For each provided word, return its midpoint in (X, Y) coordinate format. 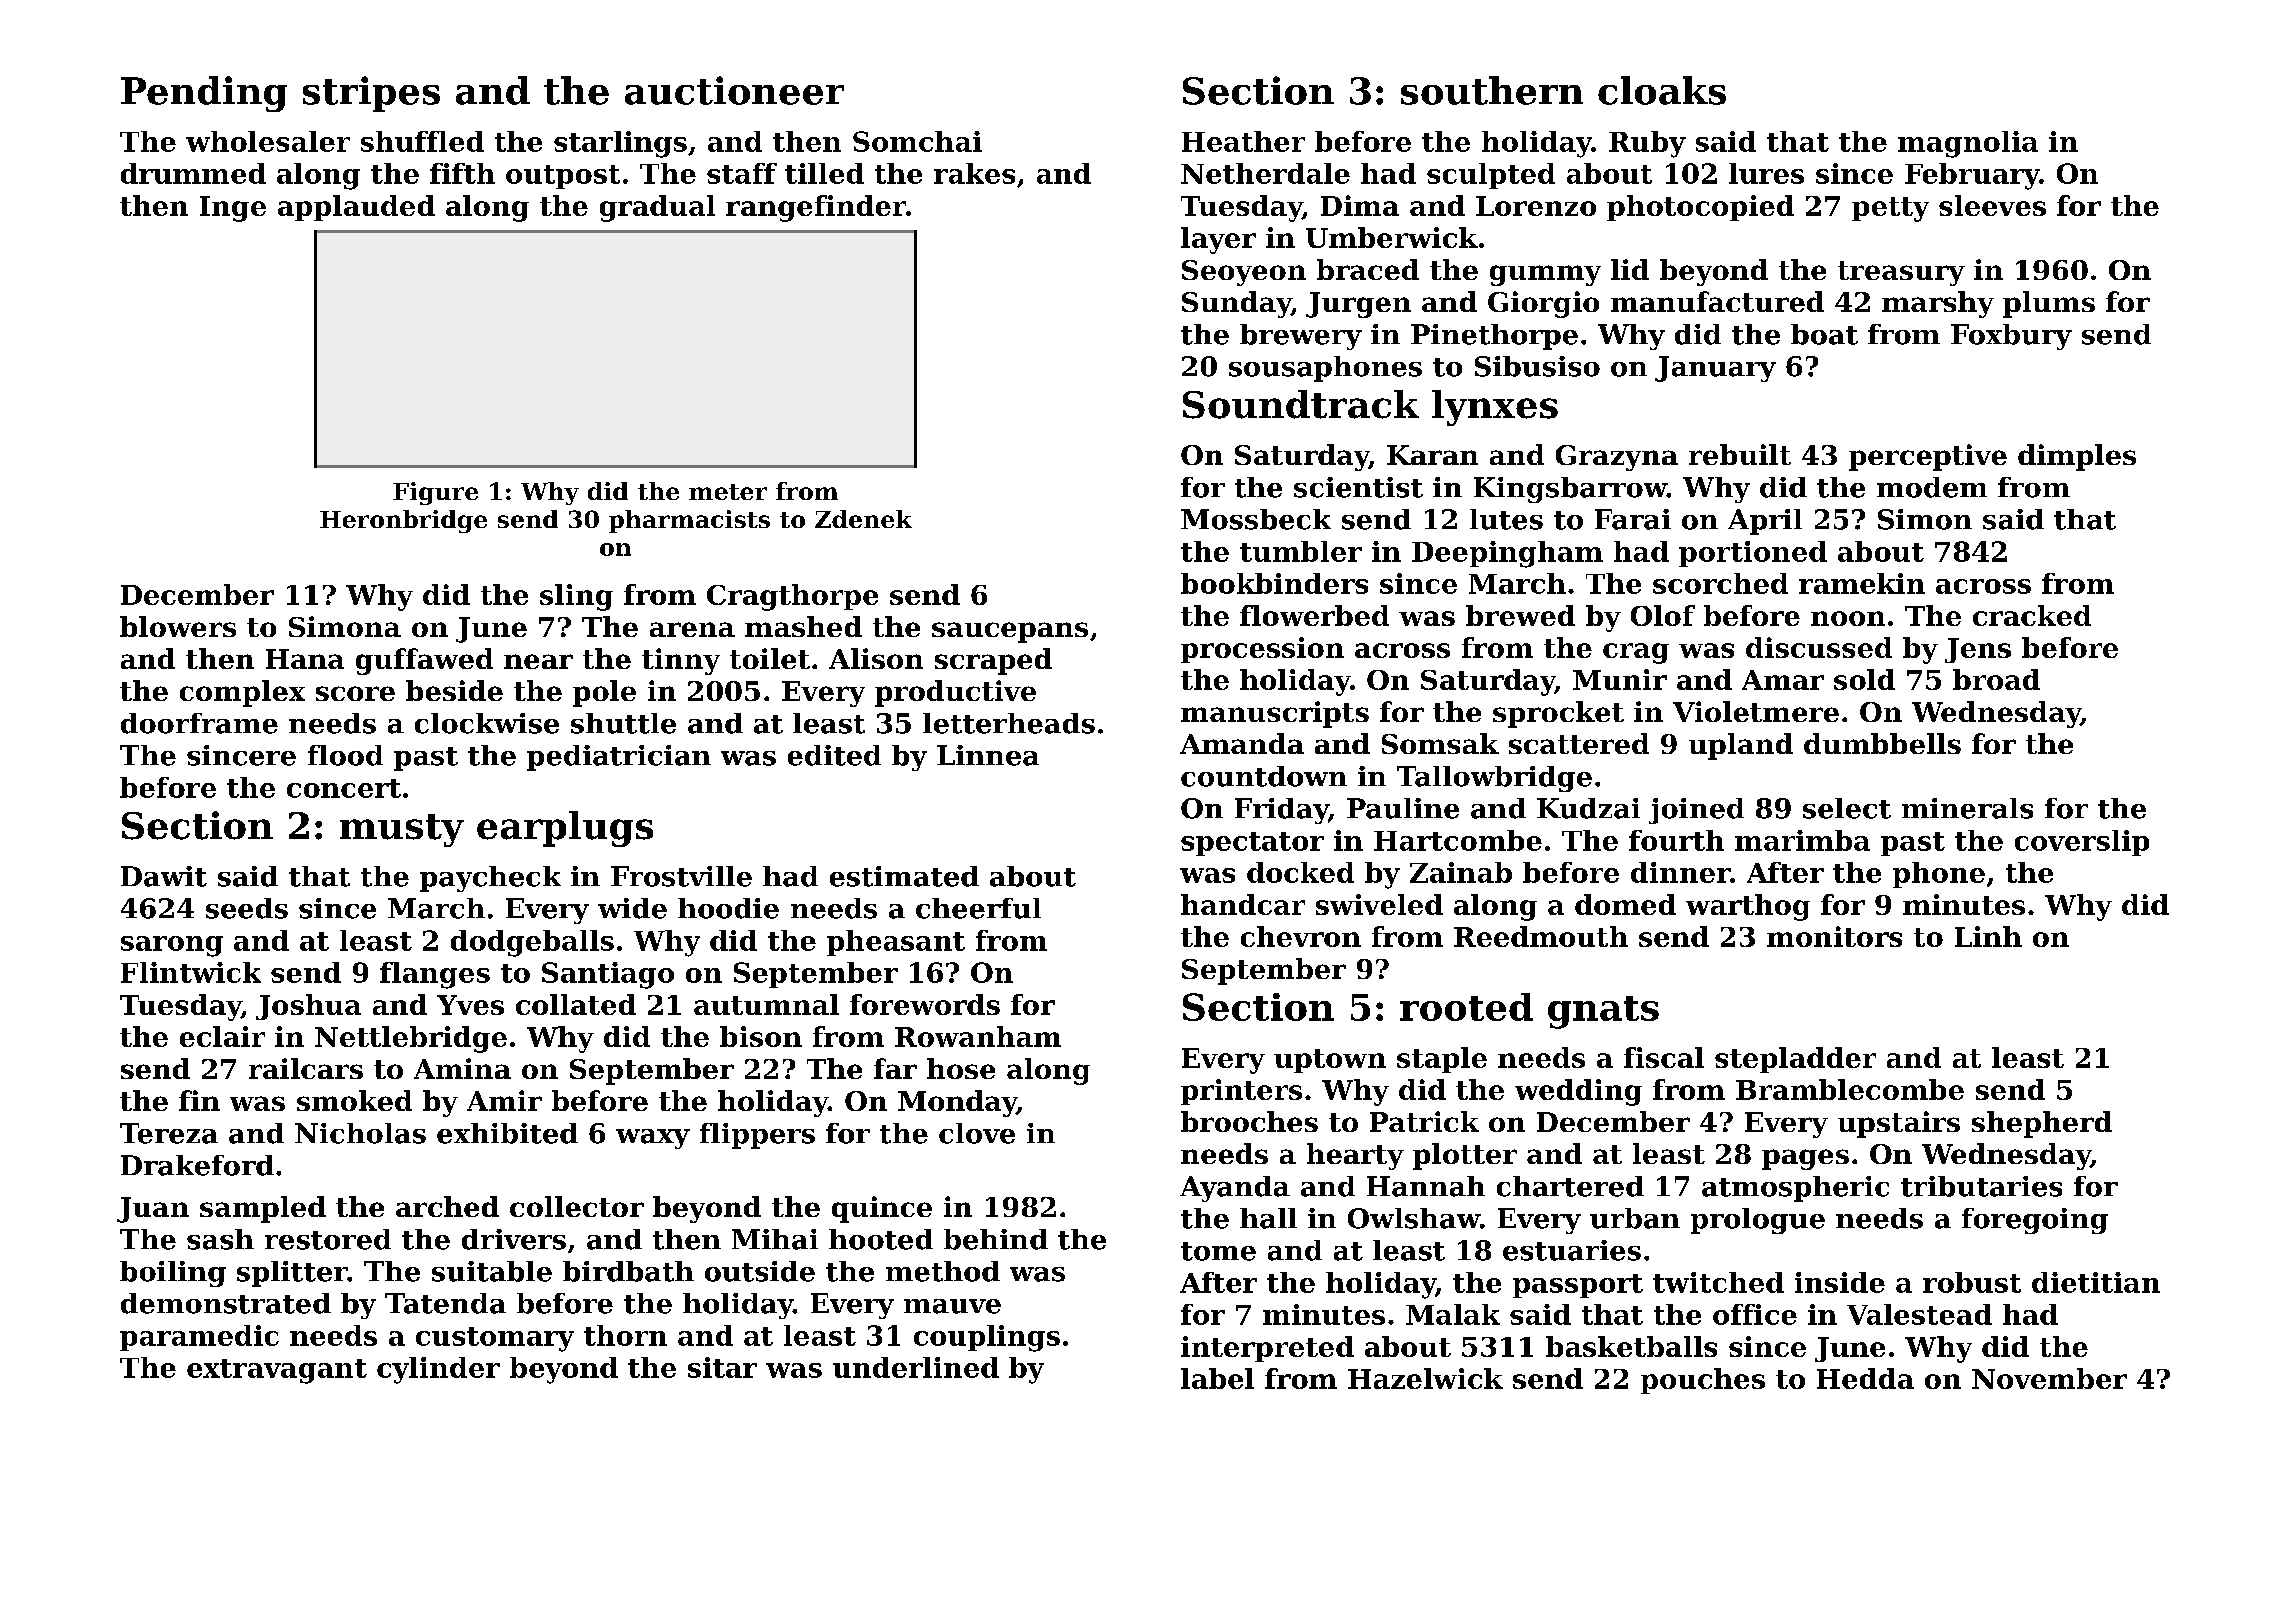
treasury (1901, 273)
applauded (356, 208)
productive (955, 693)
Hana (305, 659)
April (1765, 522)
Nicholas (360, 1133)
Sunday (1236, 304)
